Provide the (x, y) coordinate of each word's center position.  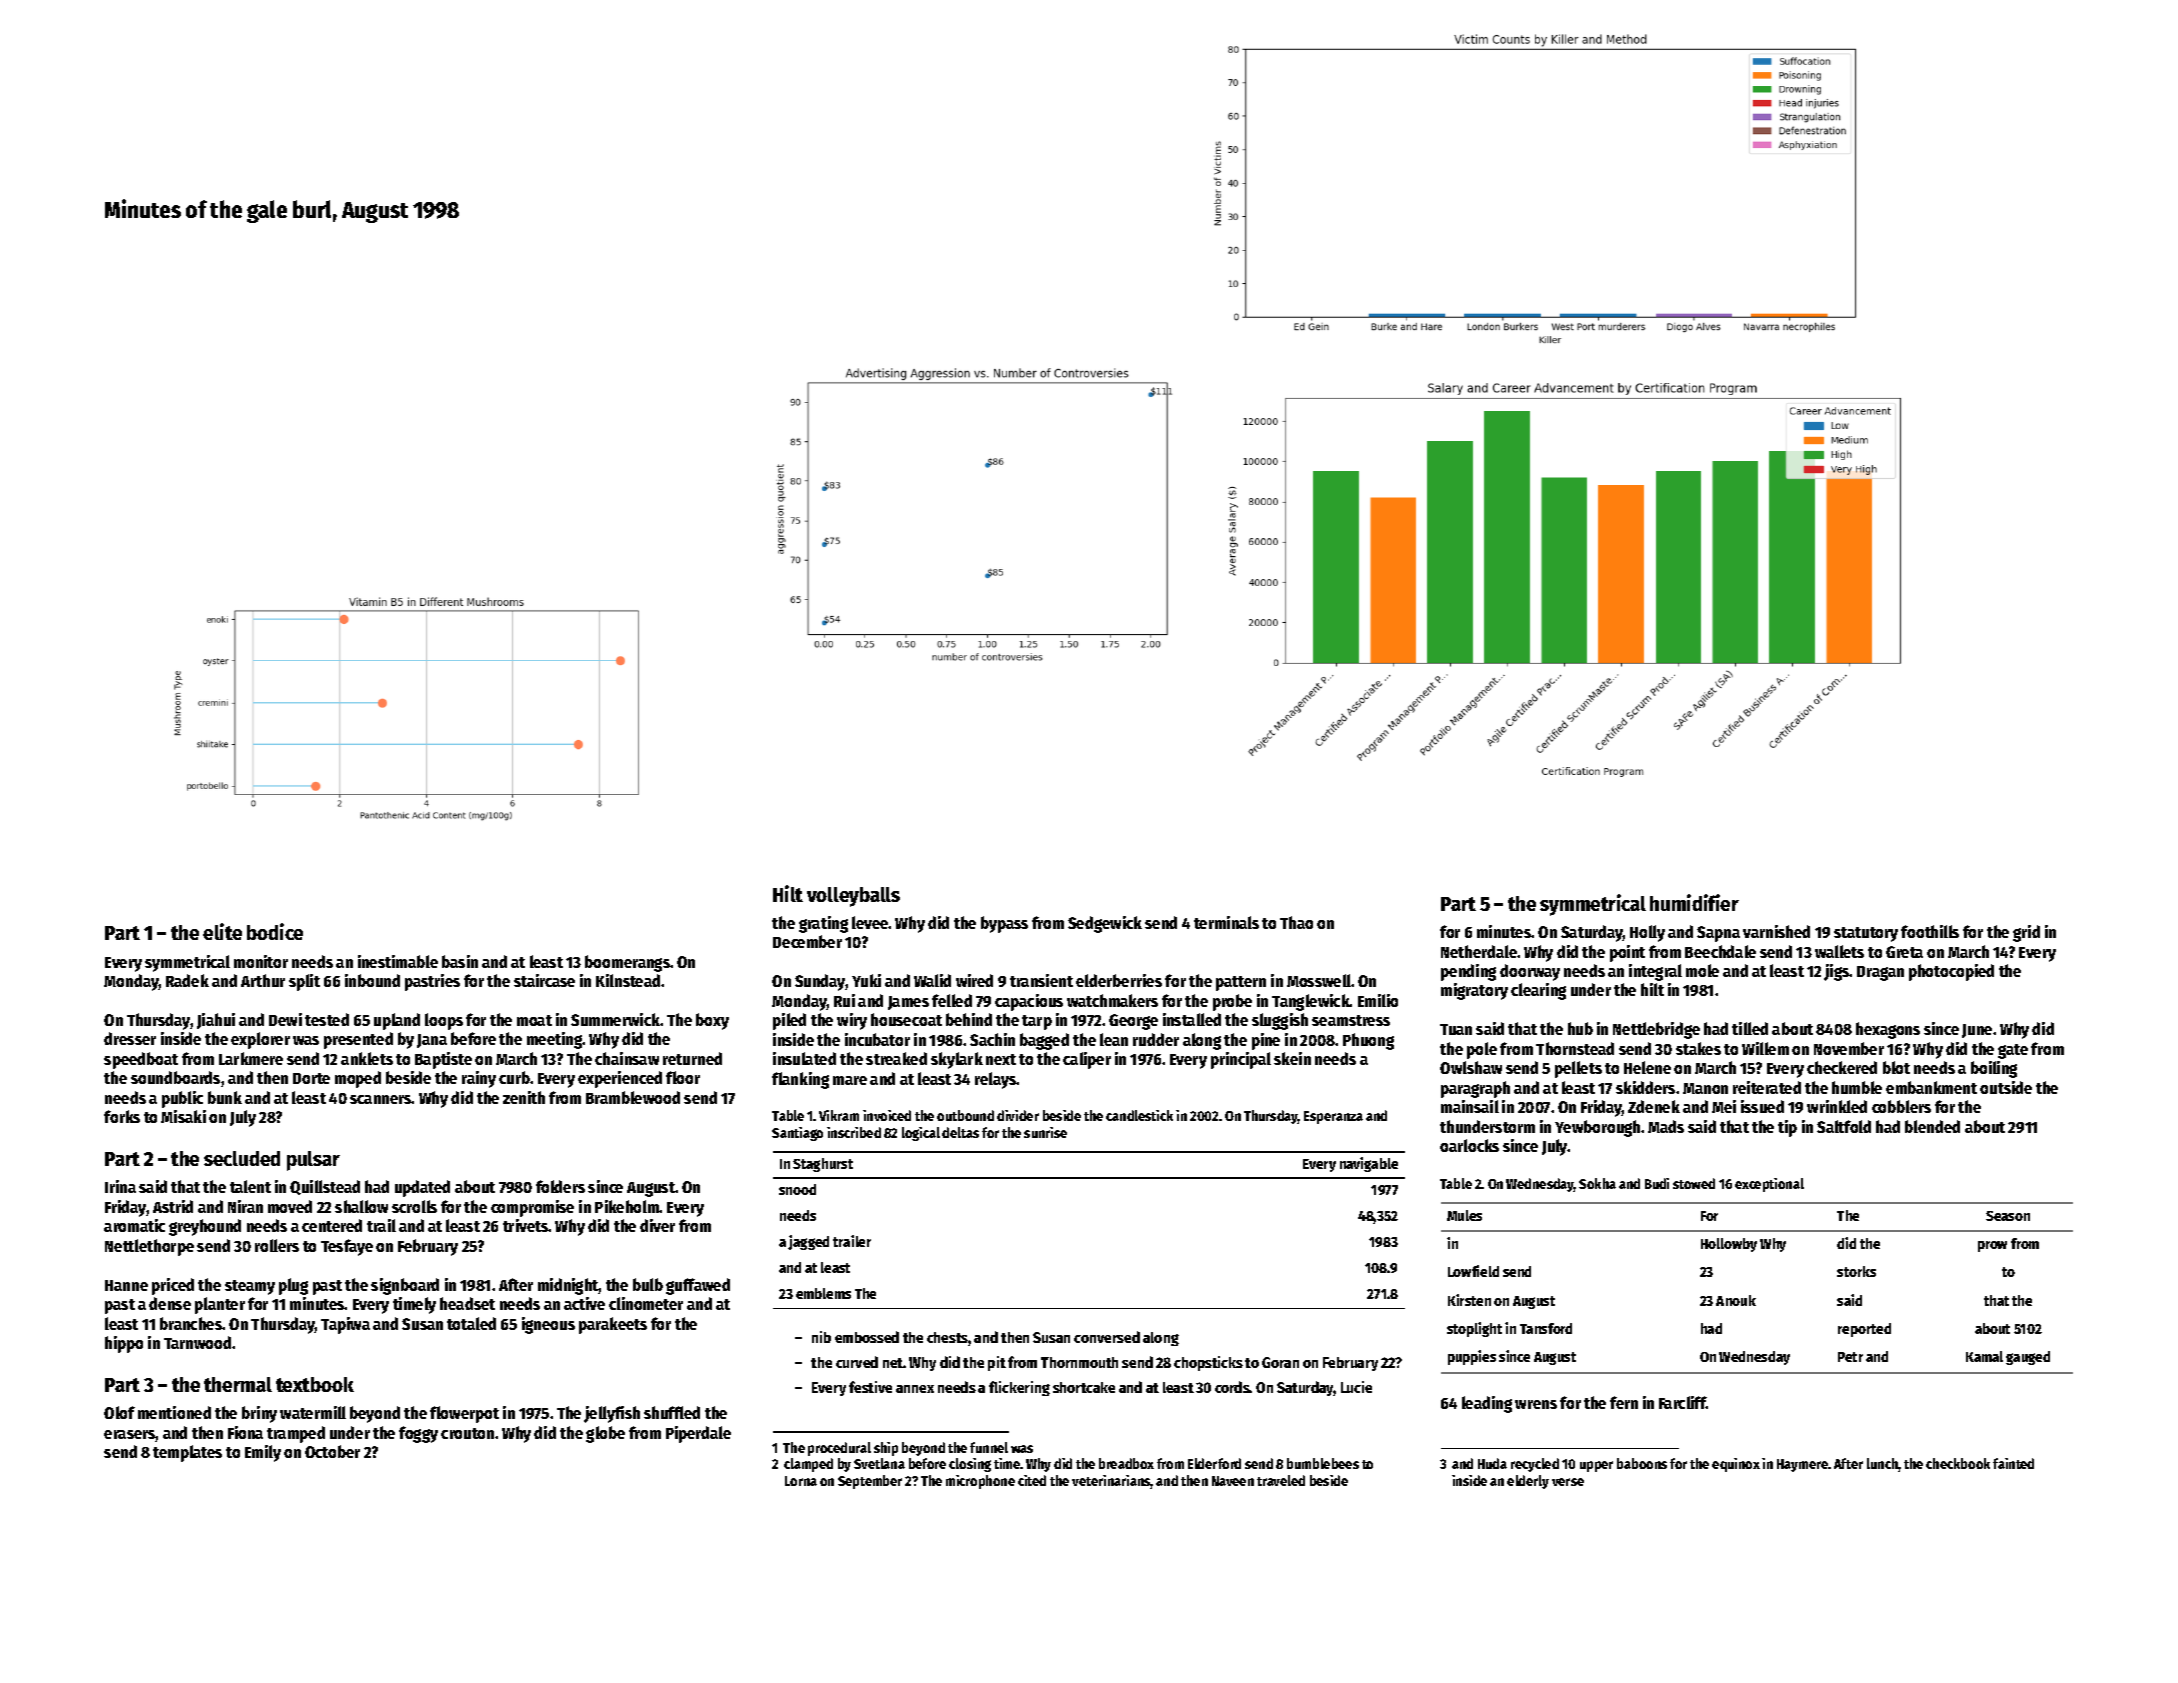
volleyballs (853, 897)
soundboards (175, 1077)
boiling (1994, 1069)
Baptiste (443, 1060)
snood (797, 1189)
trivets (526, 1225)
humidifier (1694, 902)
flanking (800, 1080)
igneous (548, 1325)
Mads (1666, 1126)
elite (222, 931)
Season (2008, 1216)
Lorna (801, 1481)
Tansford (1546, 1328)
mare (850, 1080)
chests (948, 1339)
